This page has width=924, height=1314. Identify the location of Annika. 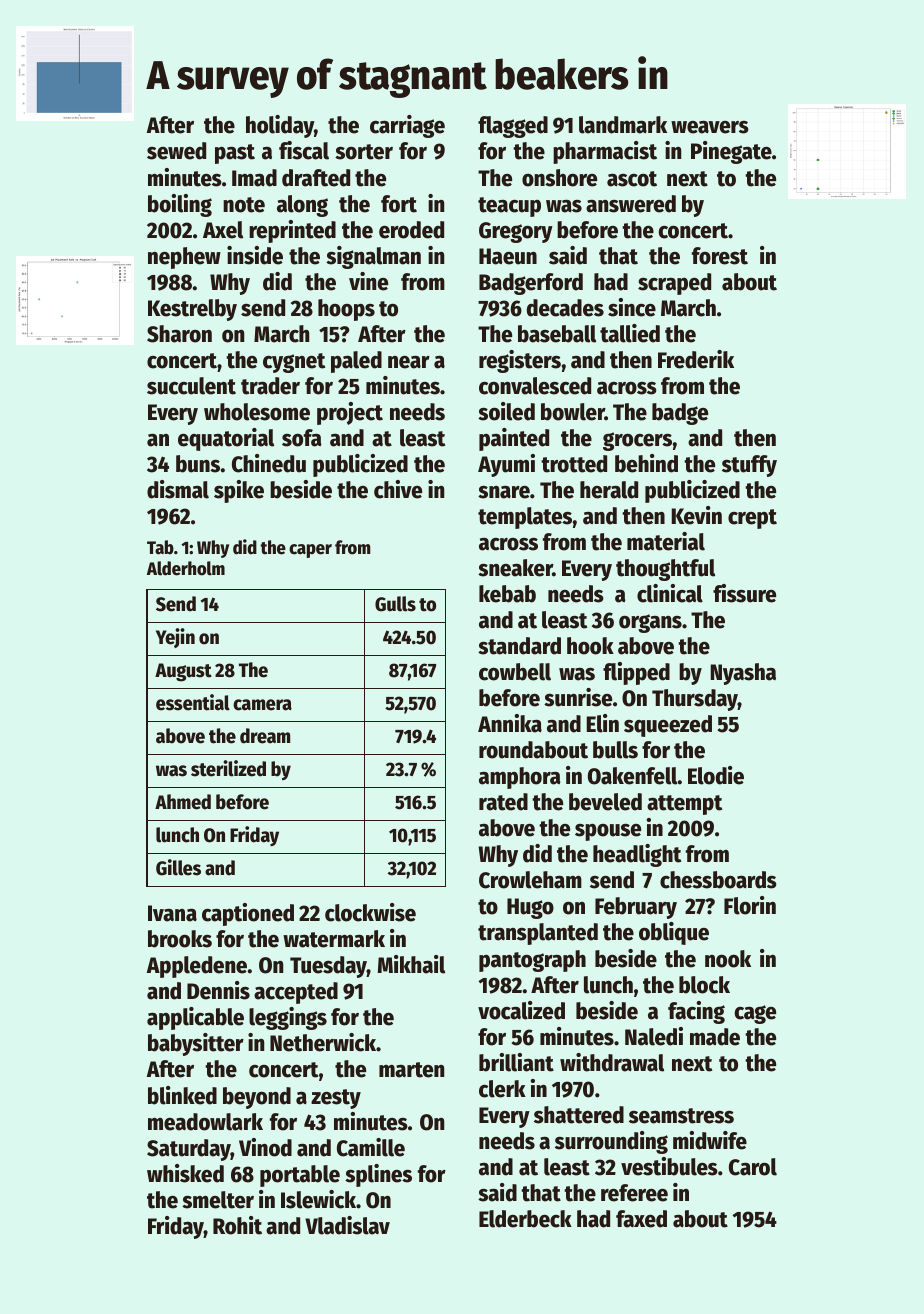
(510, 723).
